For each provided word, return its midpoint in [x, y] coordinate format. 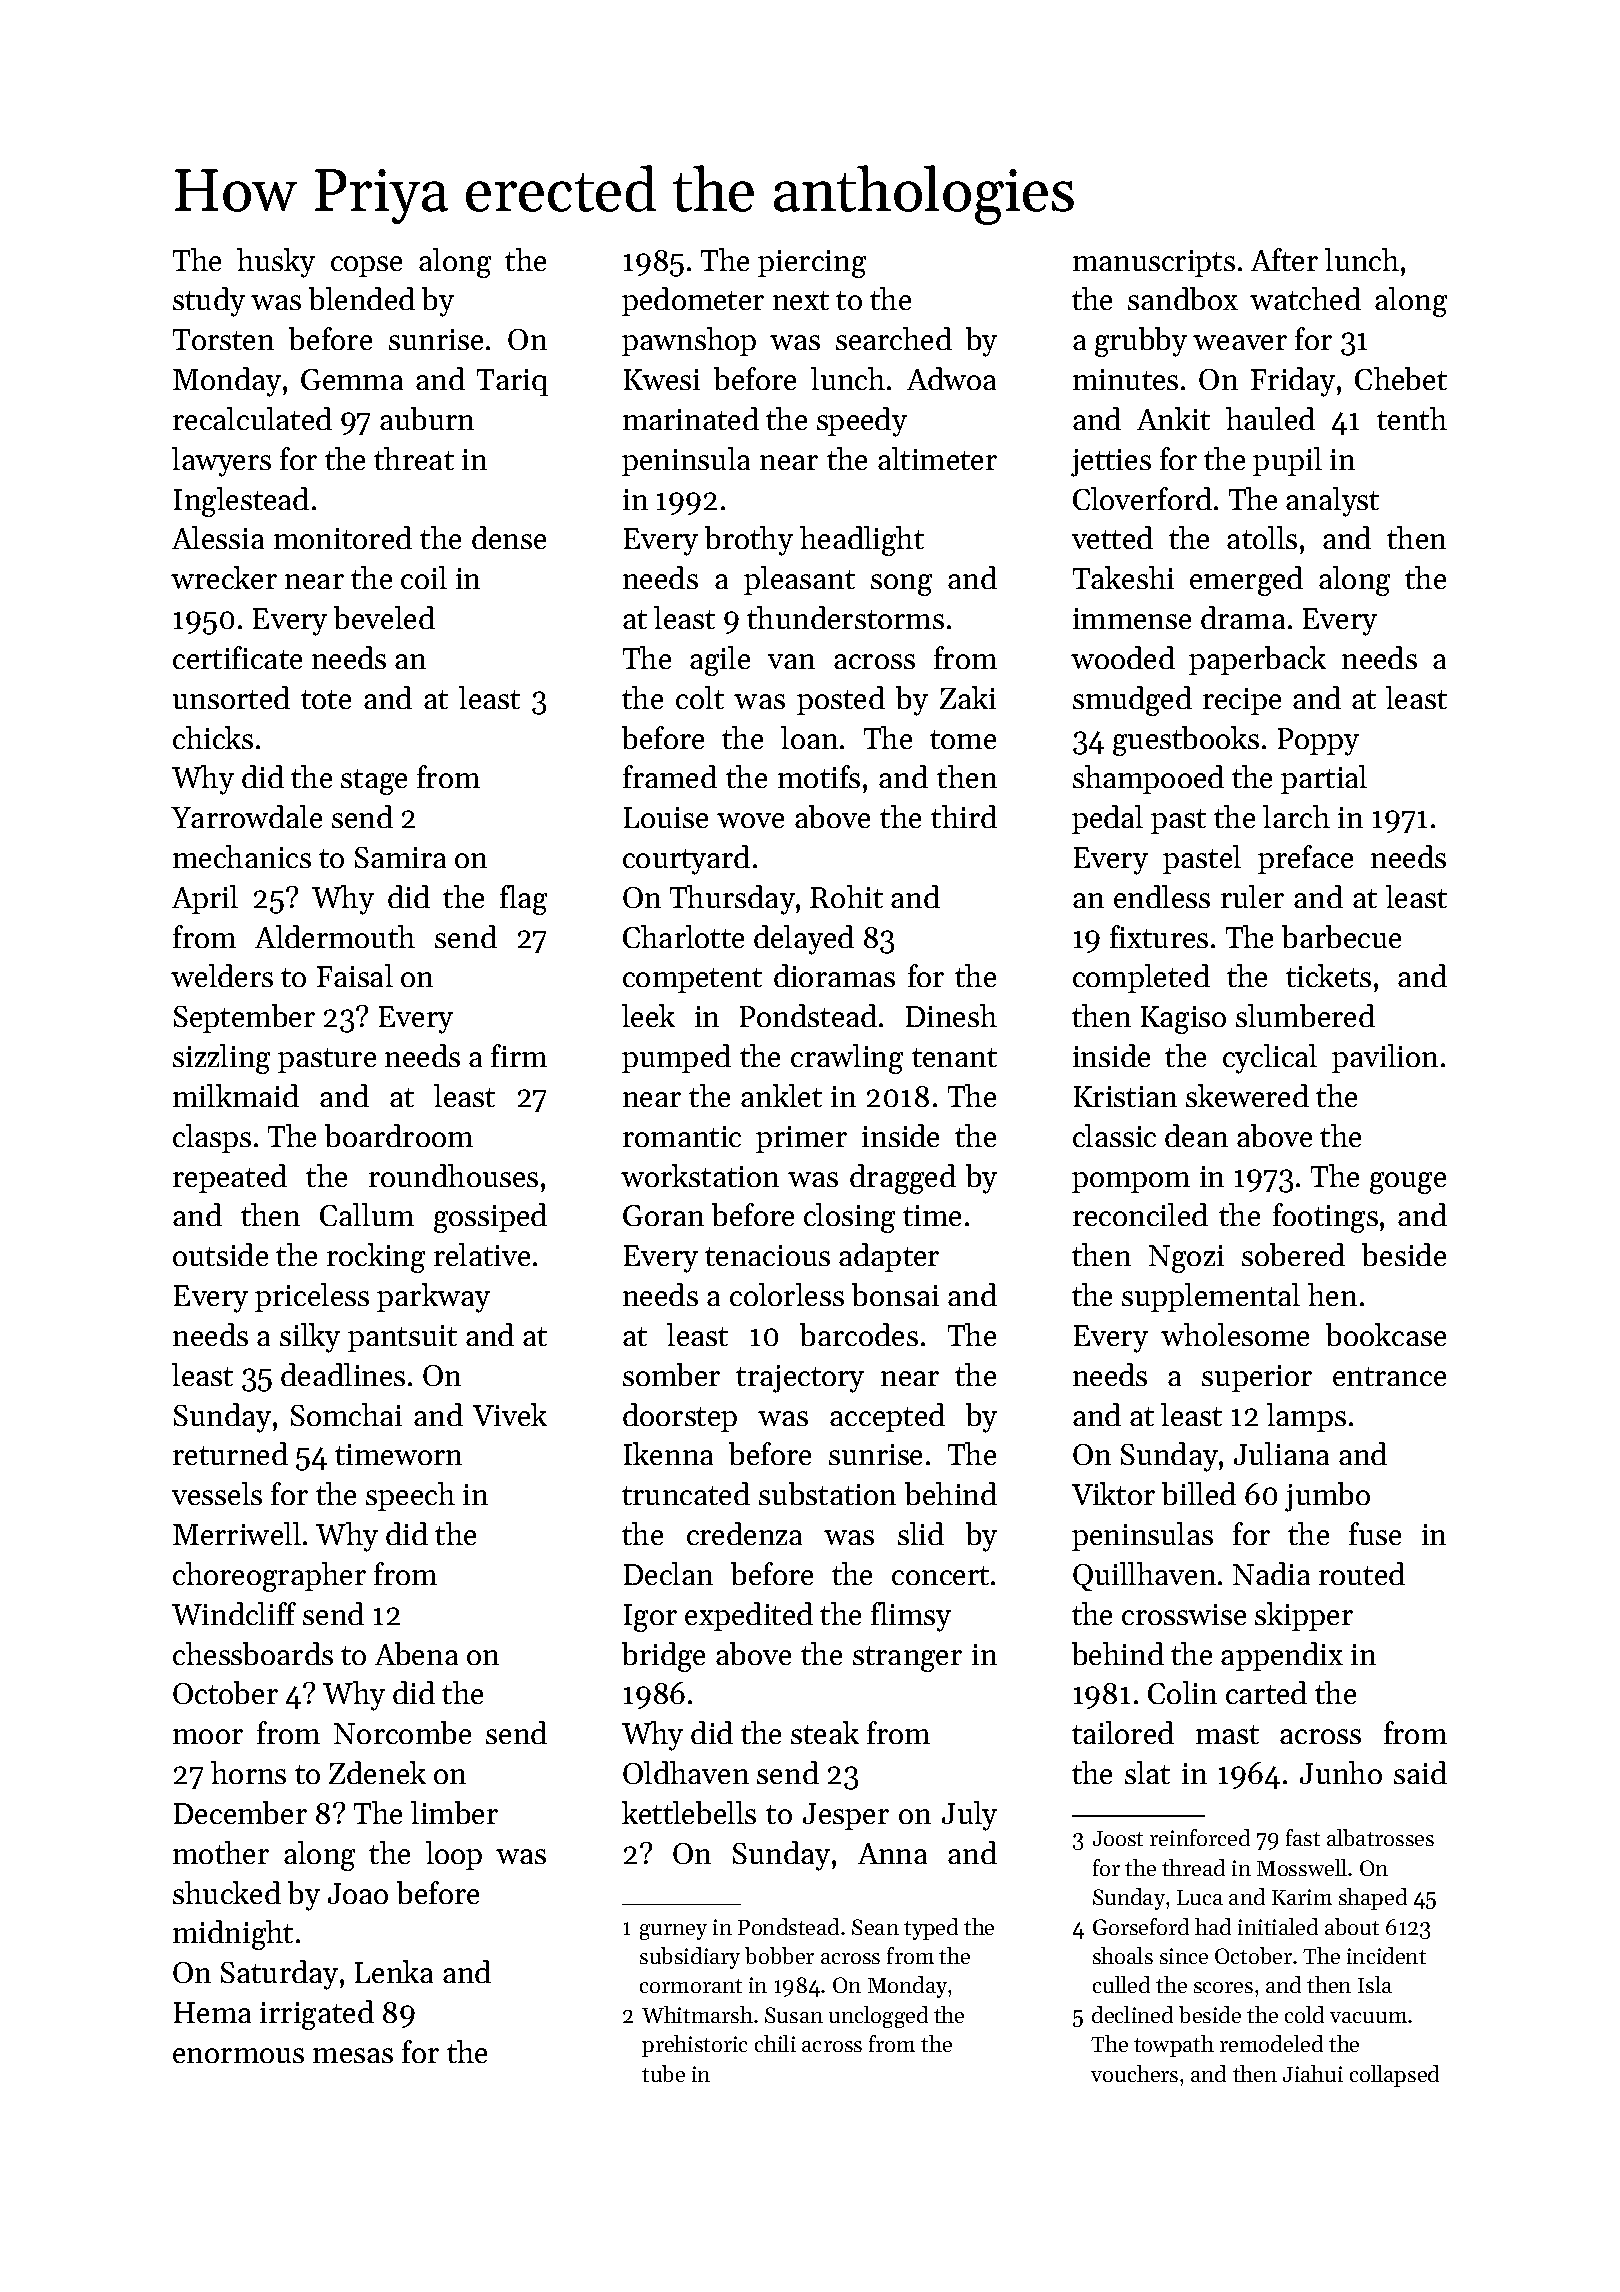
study [209, 302]
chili [775, 2043]
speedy [862, 422]
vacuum [1368, 2017]
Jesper [846, 1816]
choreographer [269, 1577]
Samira [400, 857]
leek [648, 1015]
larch [1296, 816]
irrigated [317, 2015]
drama [1243, 617]
